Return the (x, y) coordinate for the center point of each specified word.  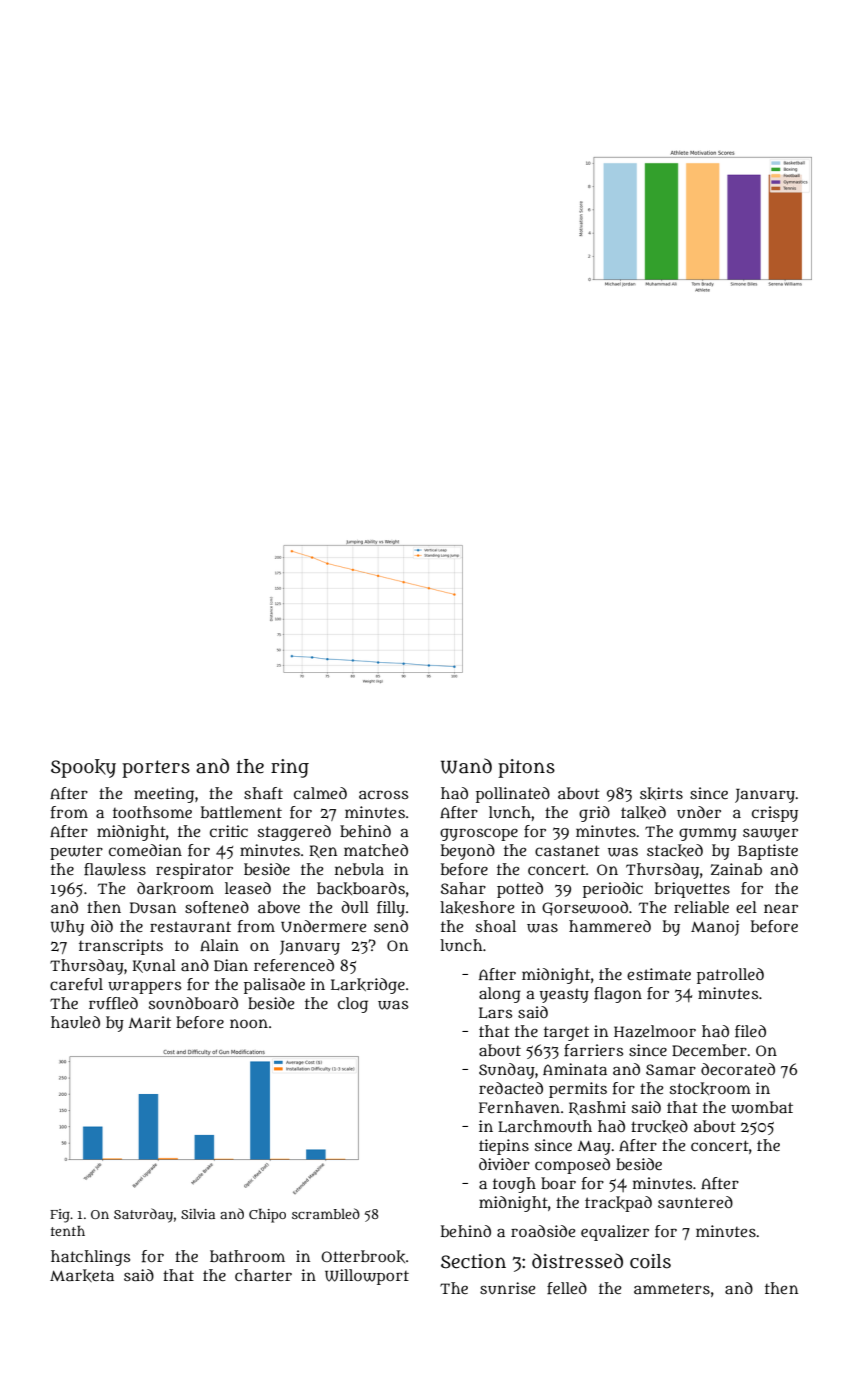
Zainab (736, 869)
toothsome (152, 812)
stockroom (710, 1088)
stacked (675, 850)
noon (249, 1023)
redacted (511, 1088)
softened (217, 907)
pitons (526, 768)
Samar (671, 1069)
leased (248, 888)
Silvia (198, 1214)
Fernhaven (519, 1107)
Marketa (82, 1275)
